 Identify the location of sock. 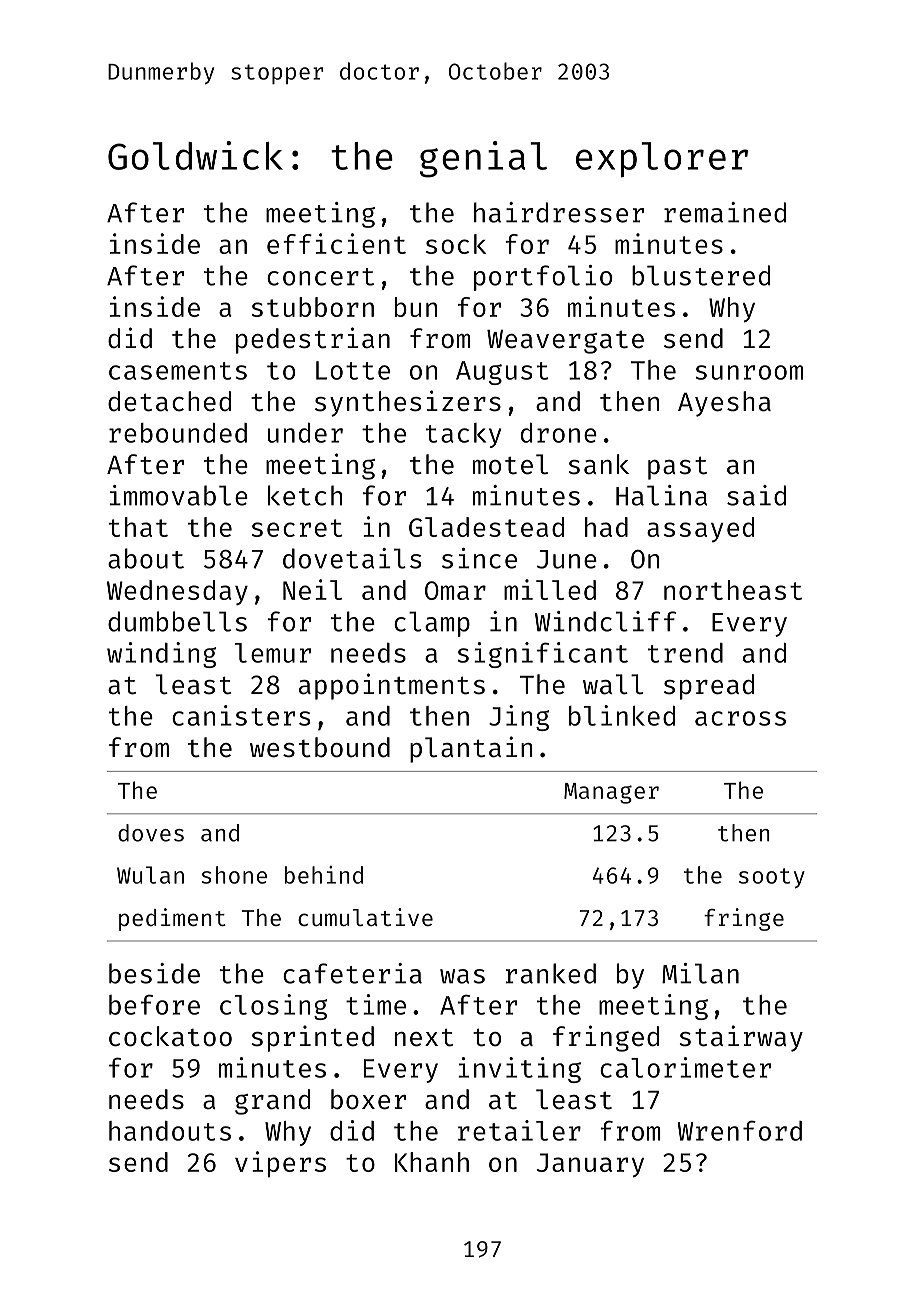
(456, 244).
